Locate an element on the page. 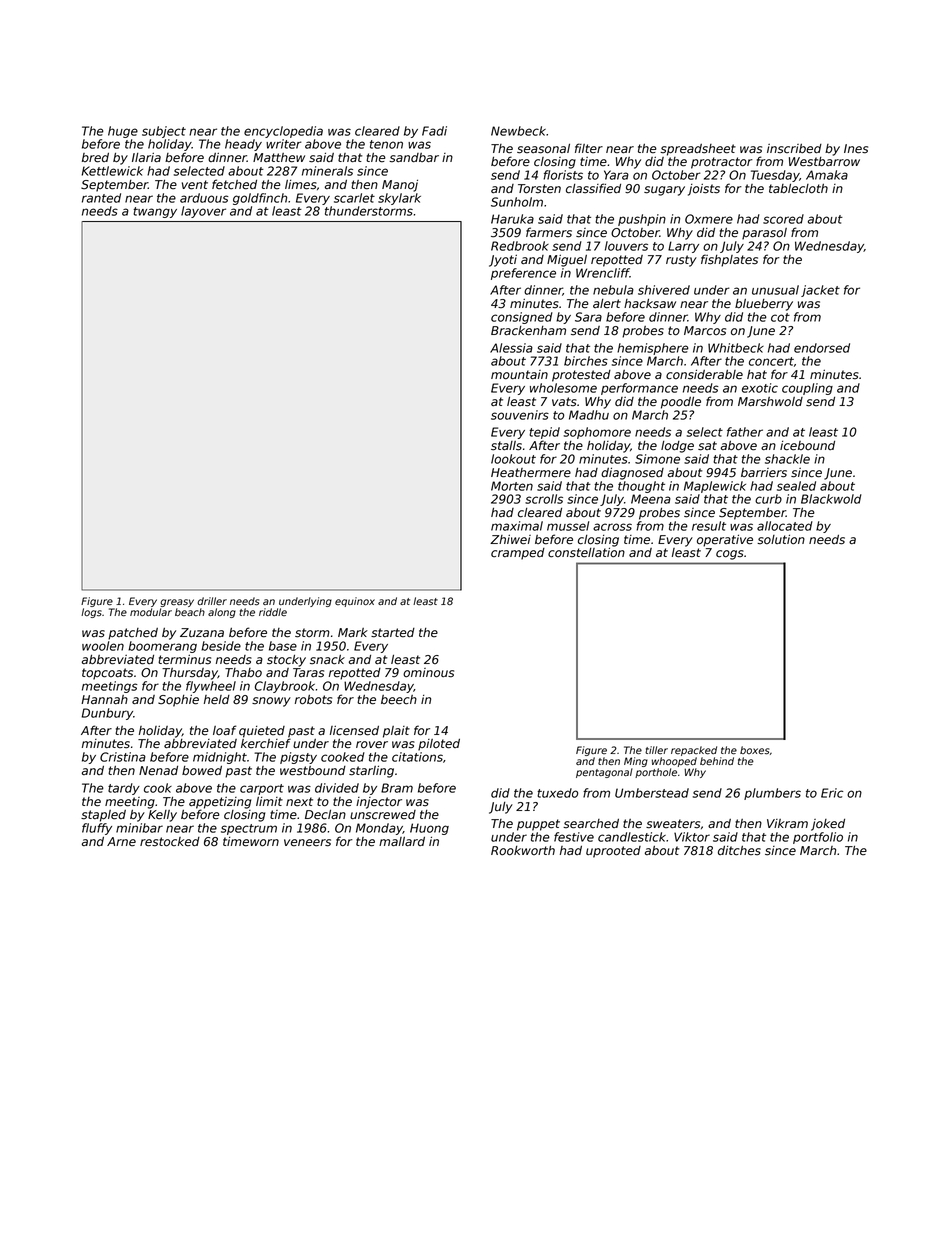  boxes is located at coordinates (754, 750).
